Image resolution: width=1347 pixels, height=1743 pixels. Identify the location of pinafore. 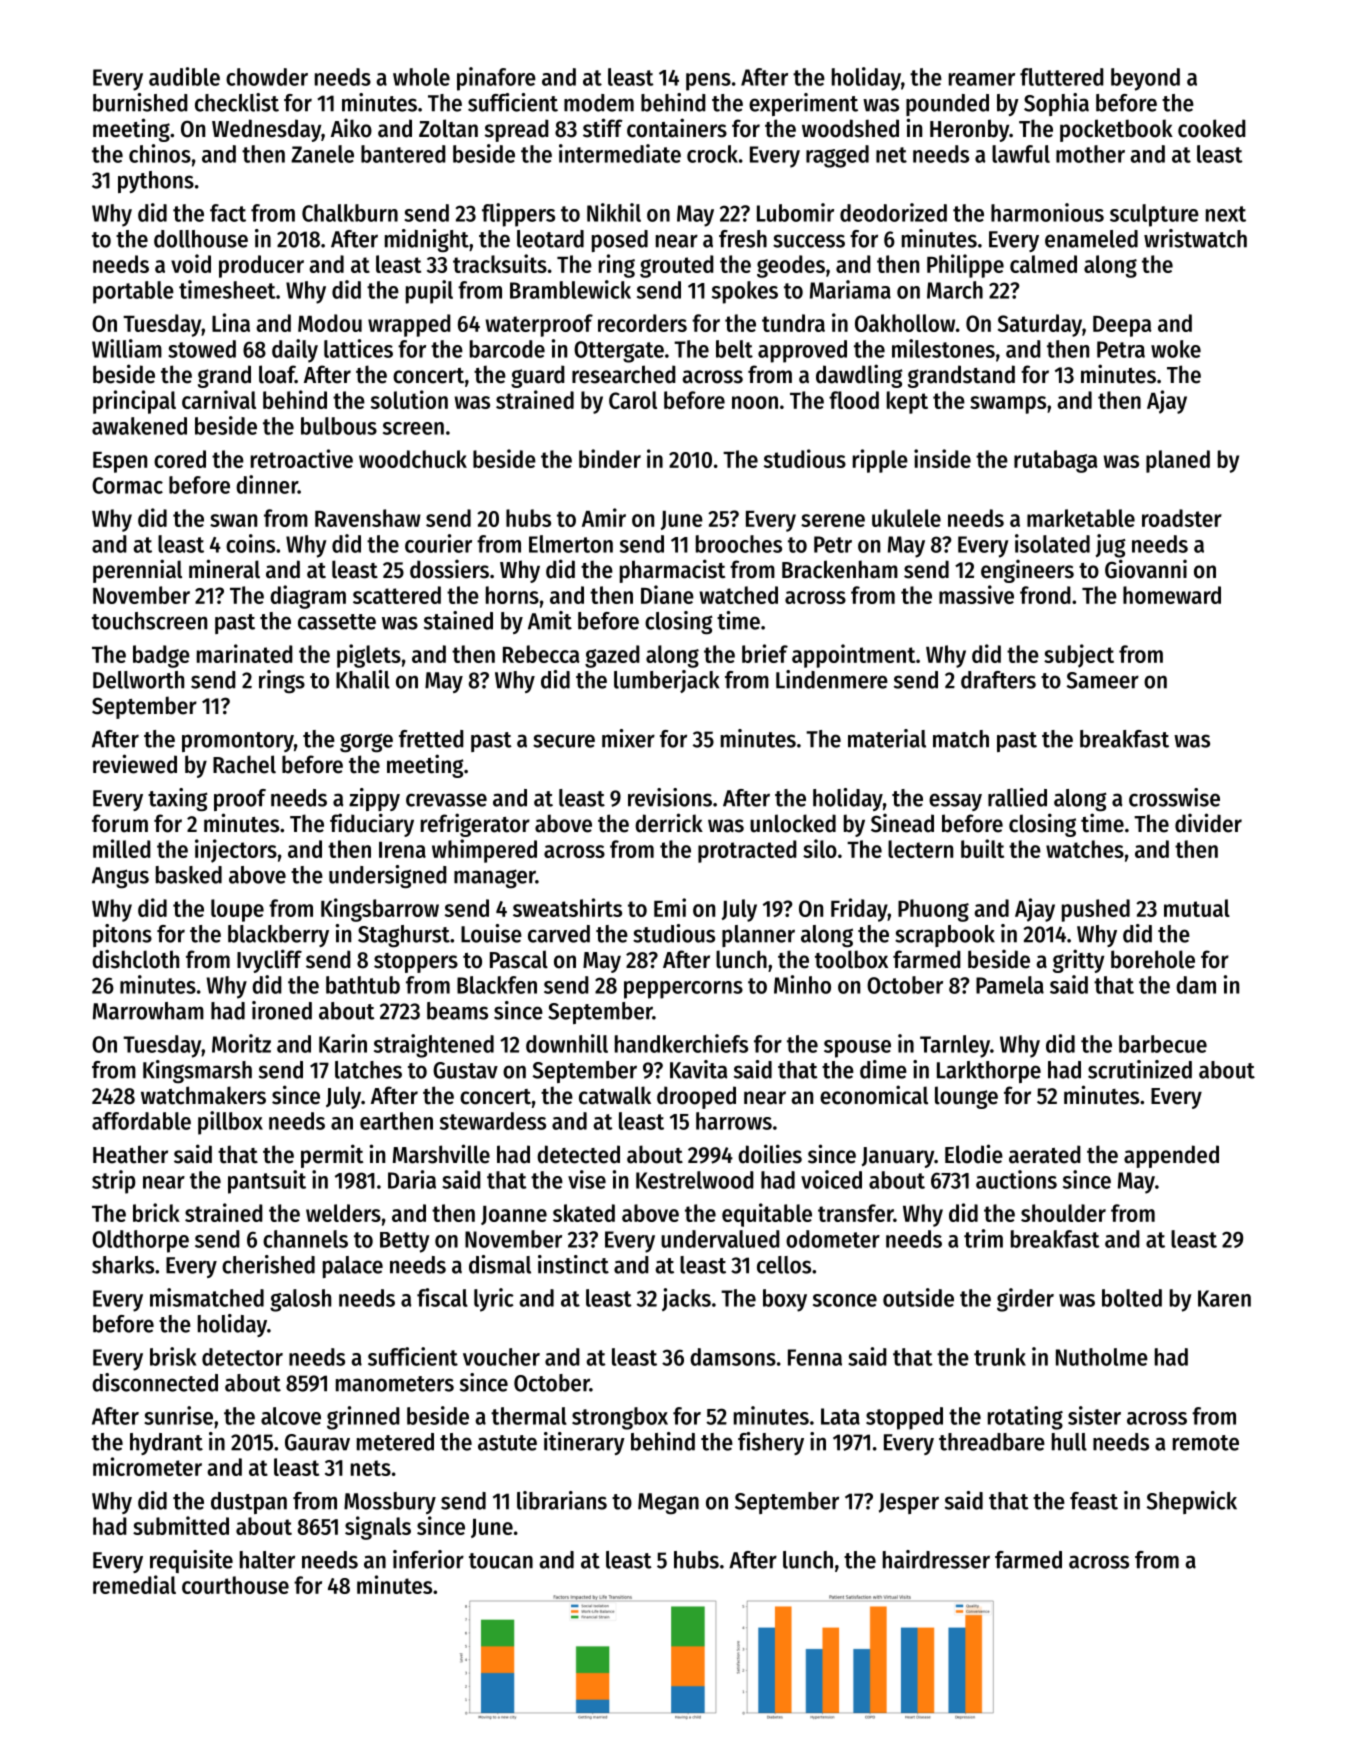
(496, 79).
